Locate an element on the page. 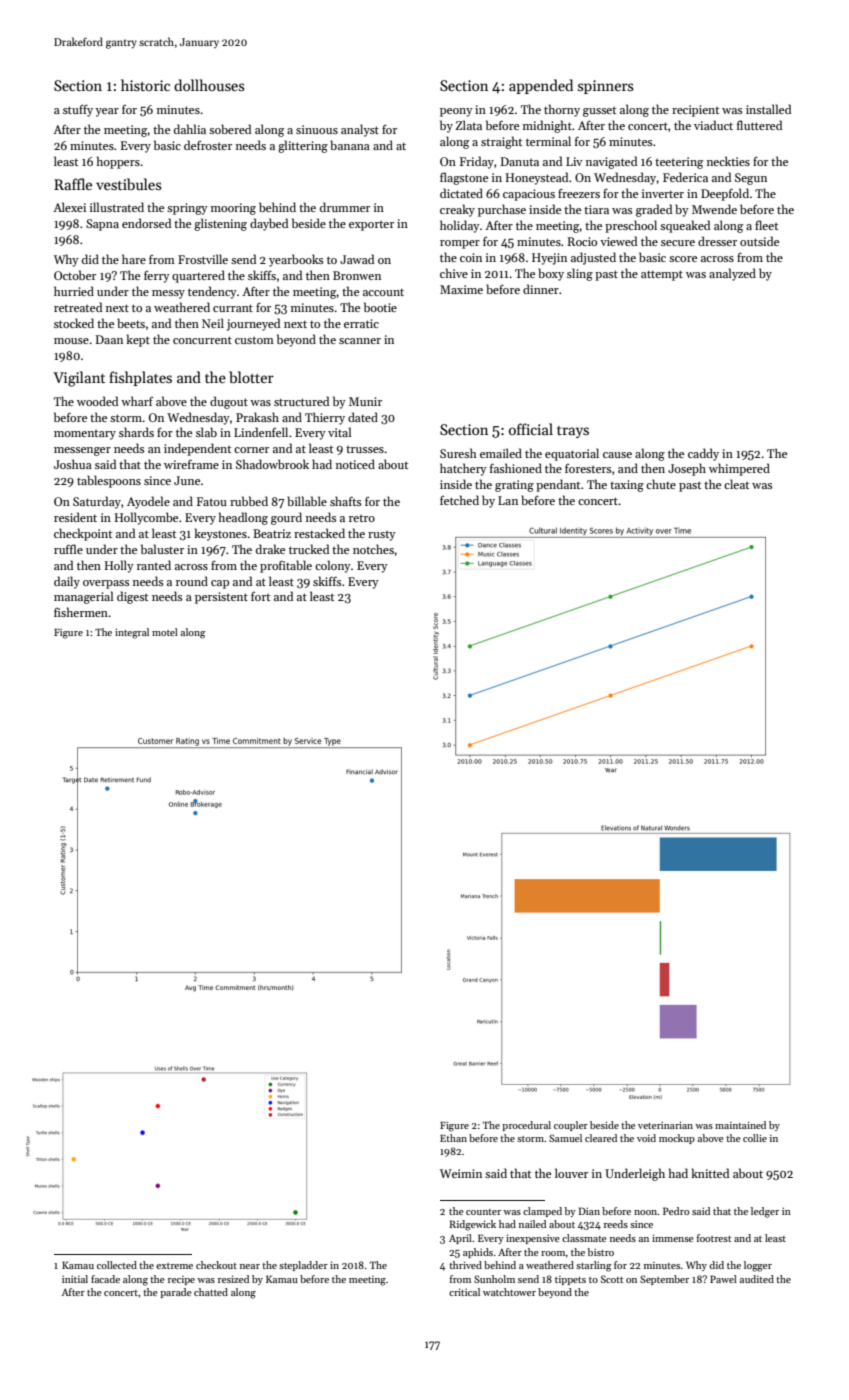 This image has height=1400, width=849. trays is located at coordinates (573, 432).
